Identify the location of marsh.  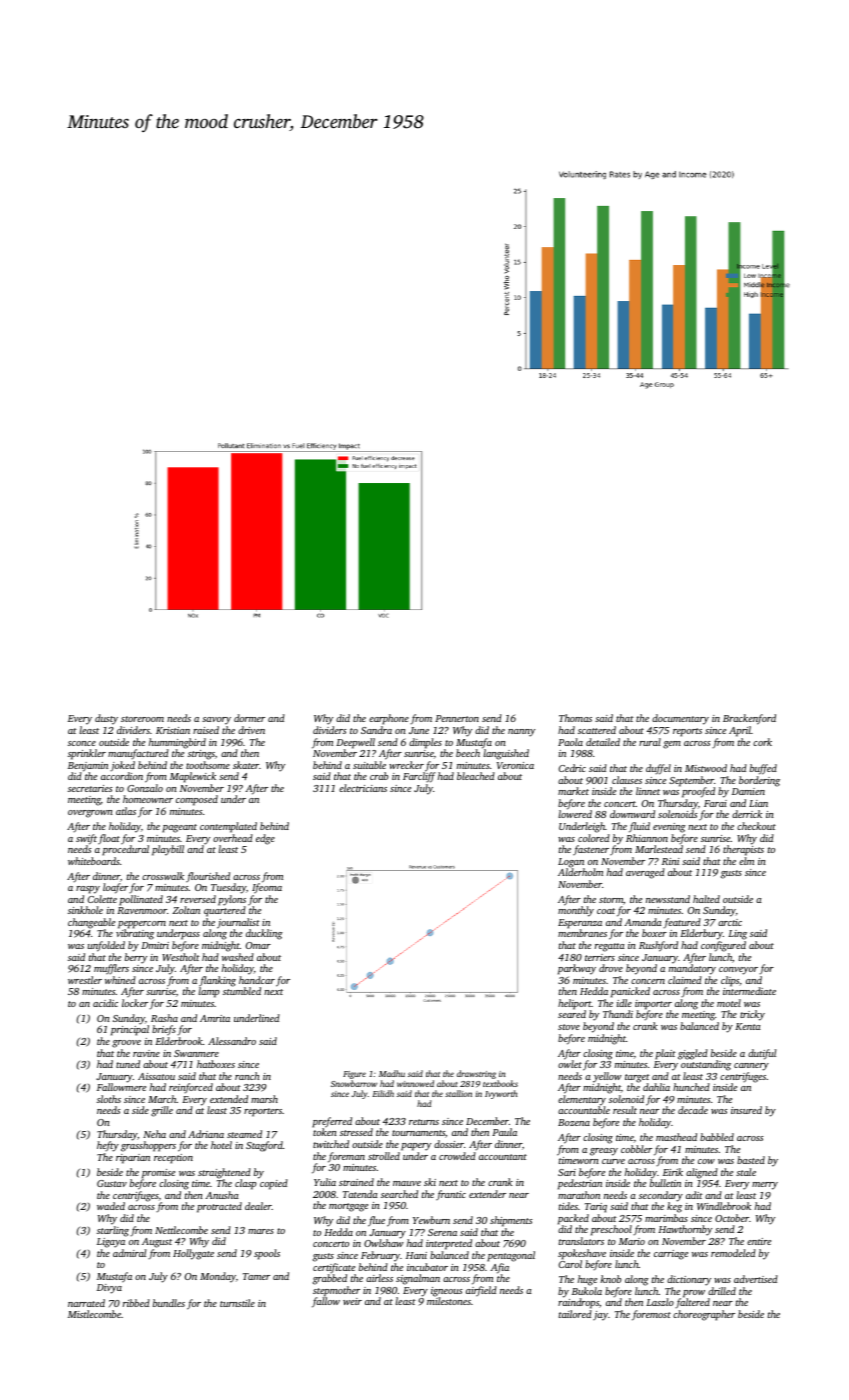
(264, 1099).
